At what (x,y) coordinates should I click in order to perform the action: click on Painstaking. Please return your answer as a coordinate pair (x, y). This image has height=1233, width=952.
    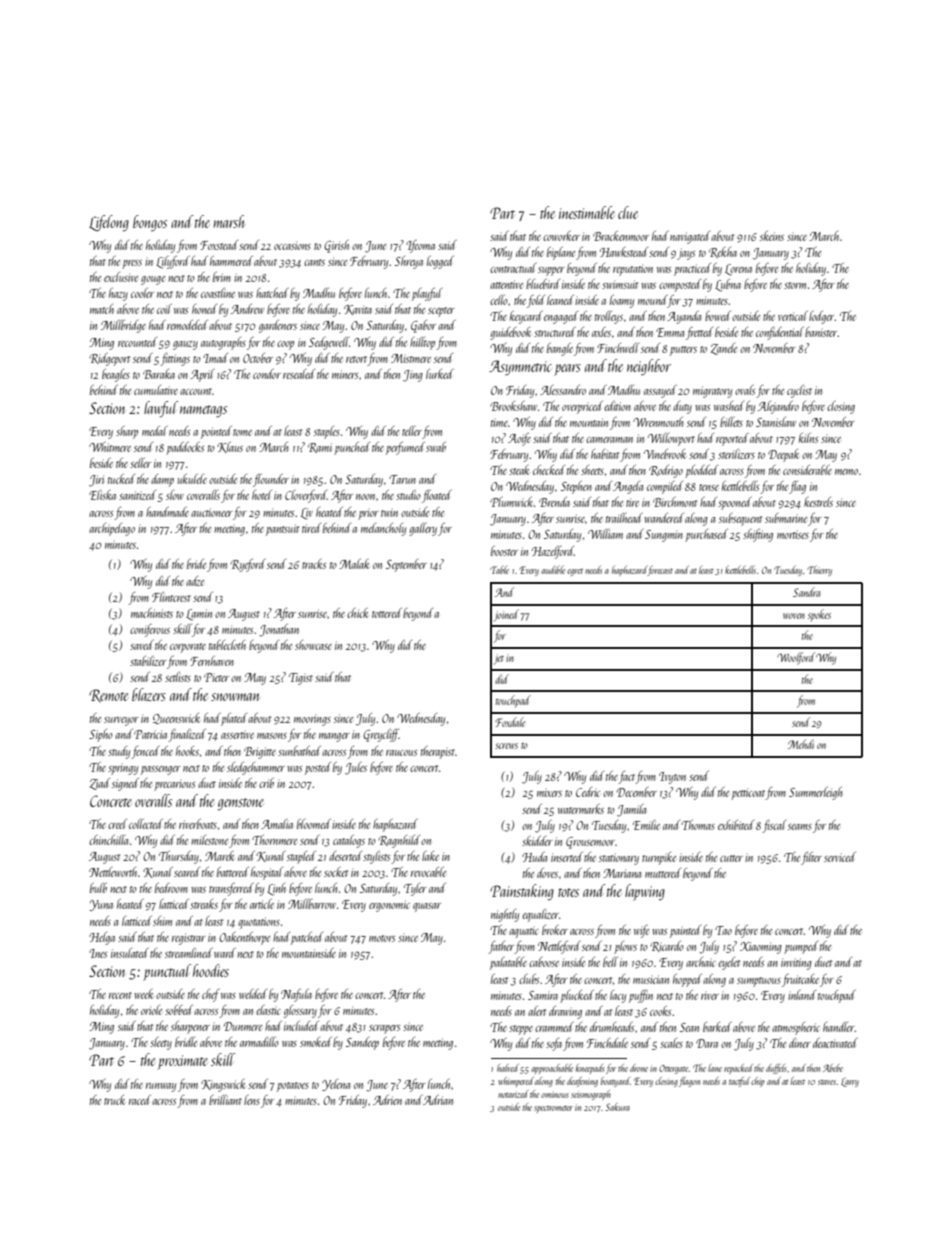
    Looking at the image, I should click on (522, 892).
